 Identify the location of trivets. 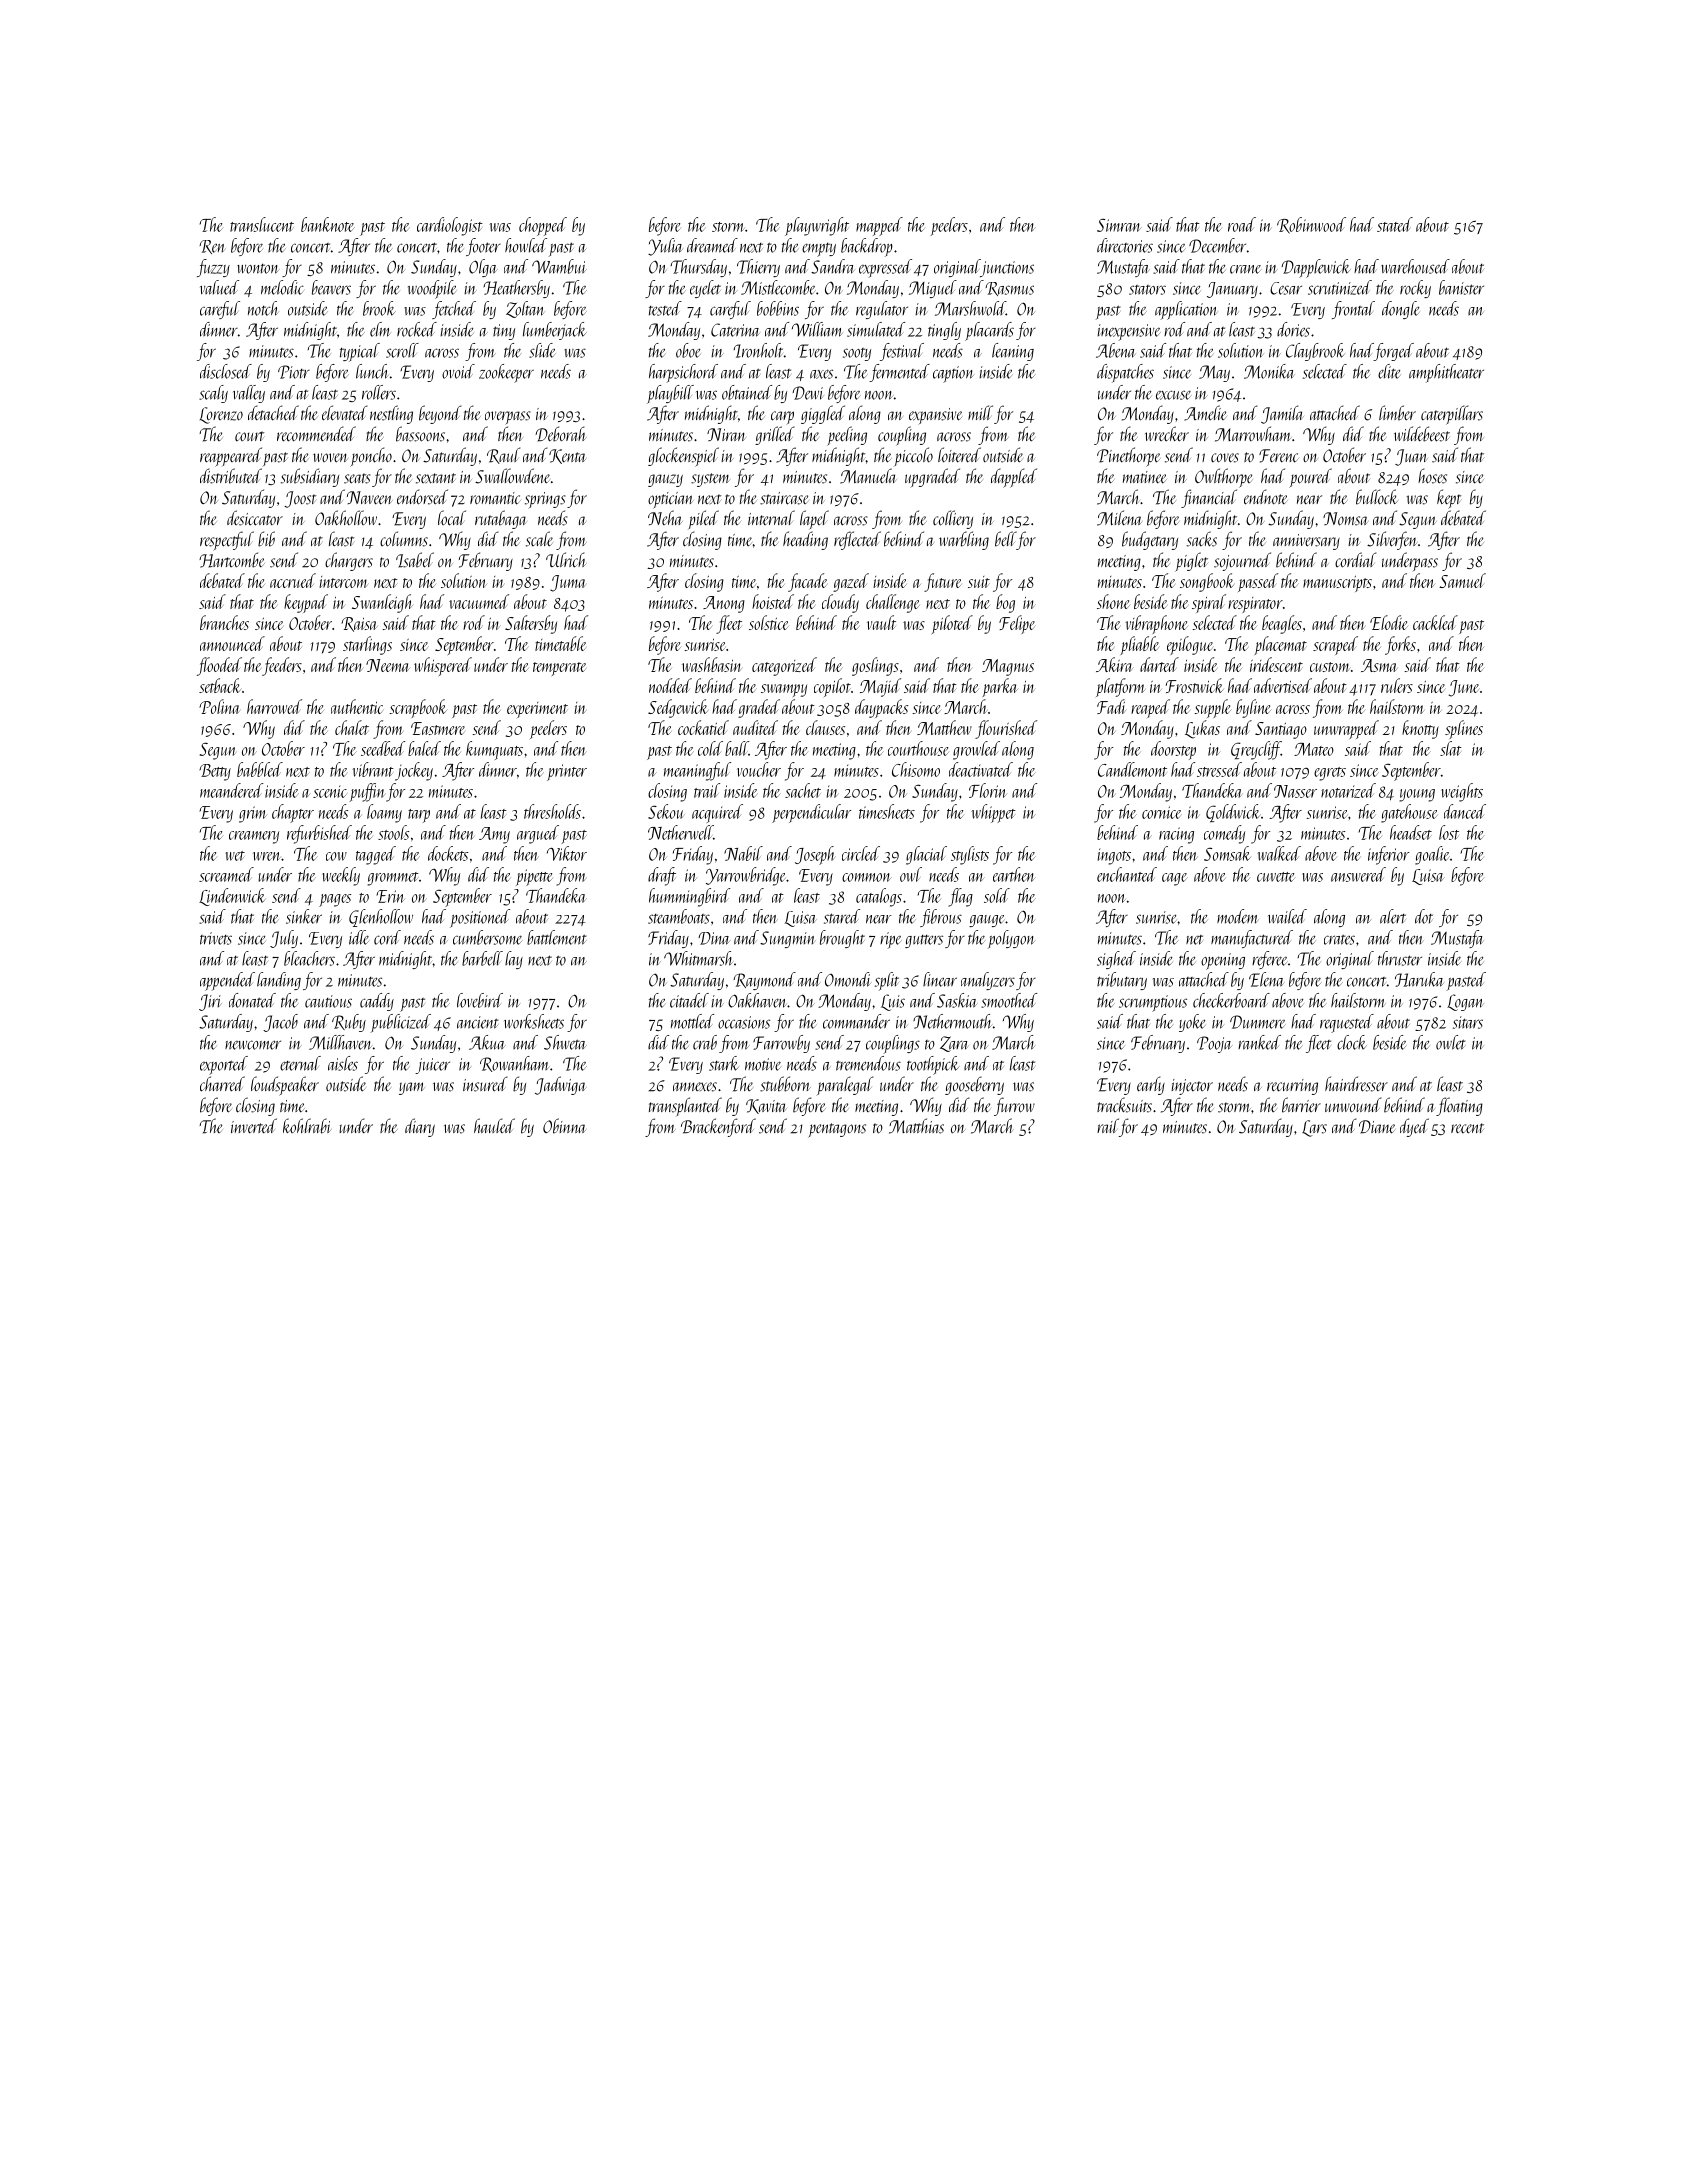
(216, 938).
